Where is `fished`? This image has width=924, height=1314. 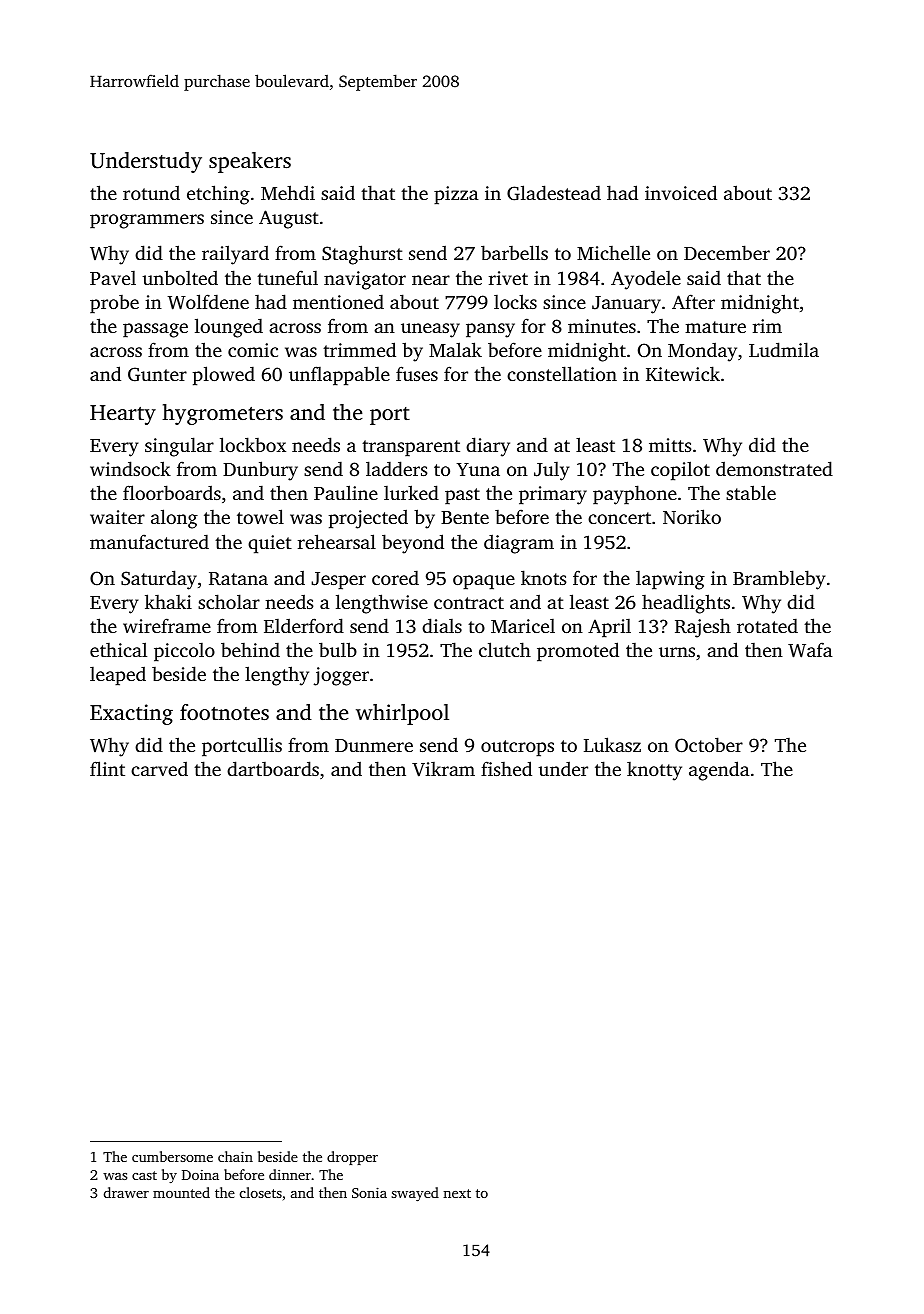 fished is located at coordinates (506, 768).
